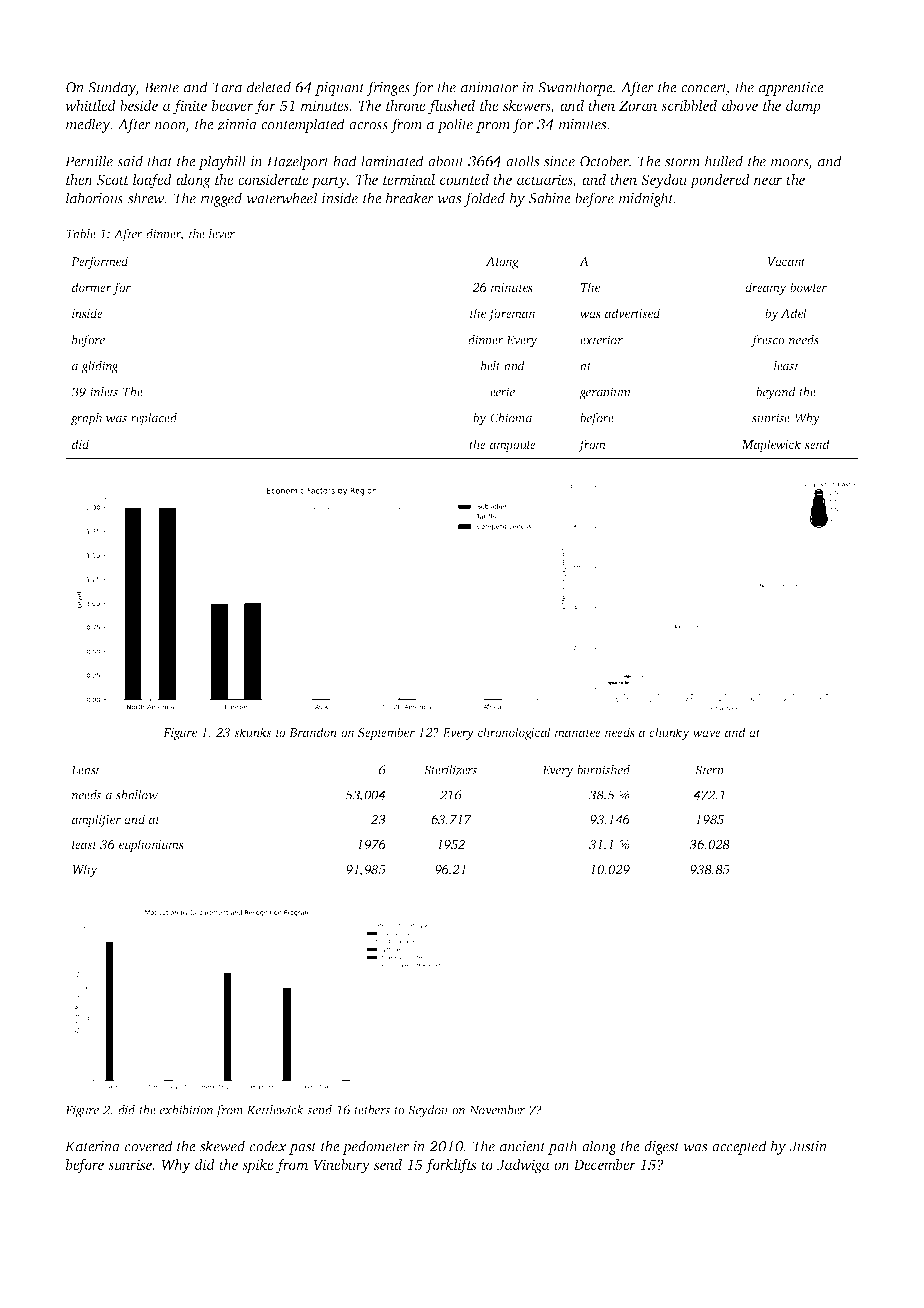  I want to click on chunky, so click(669, 733).
